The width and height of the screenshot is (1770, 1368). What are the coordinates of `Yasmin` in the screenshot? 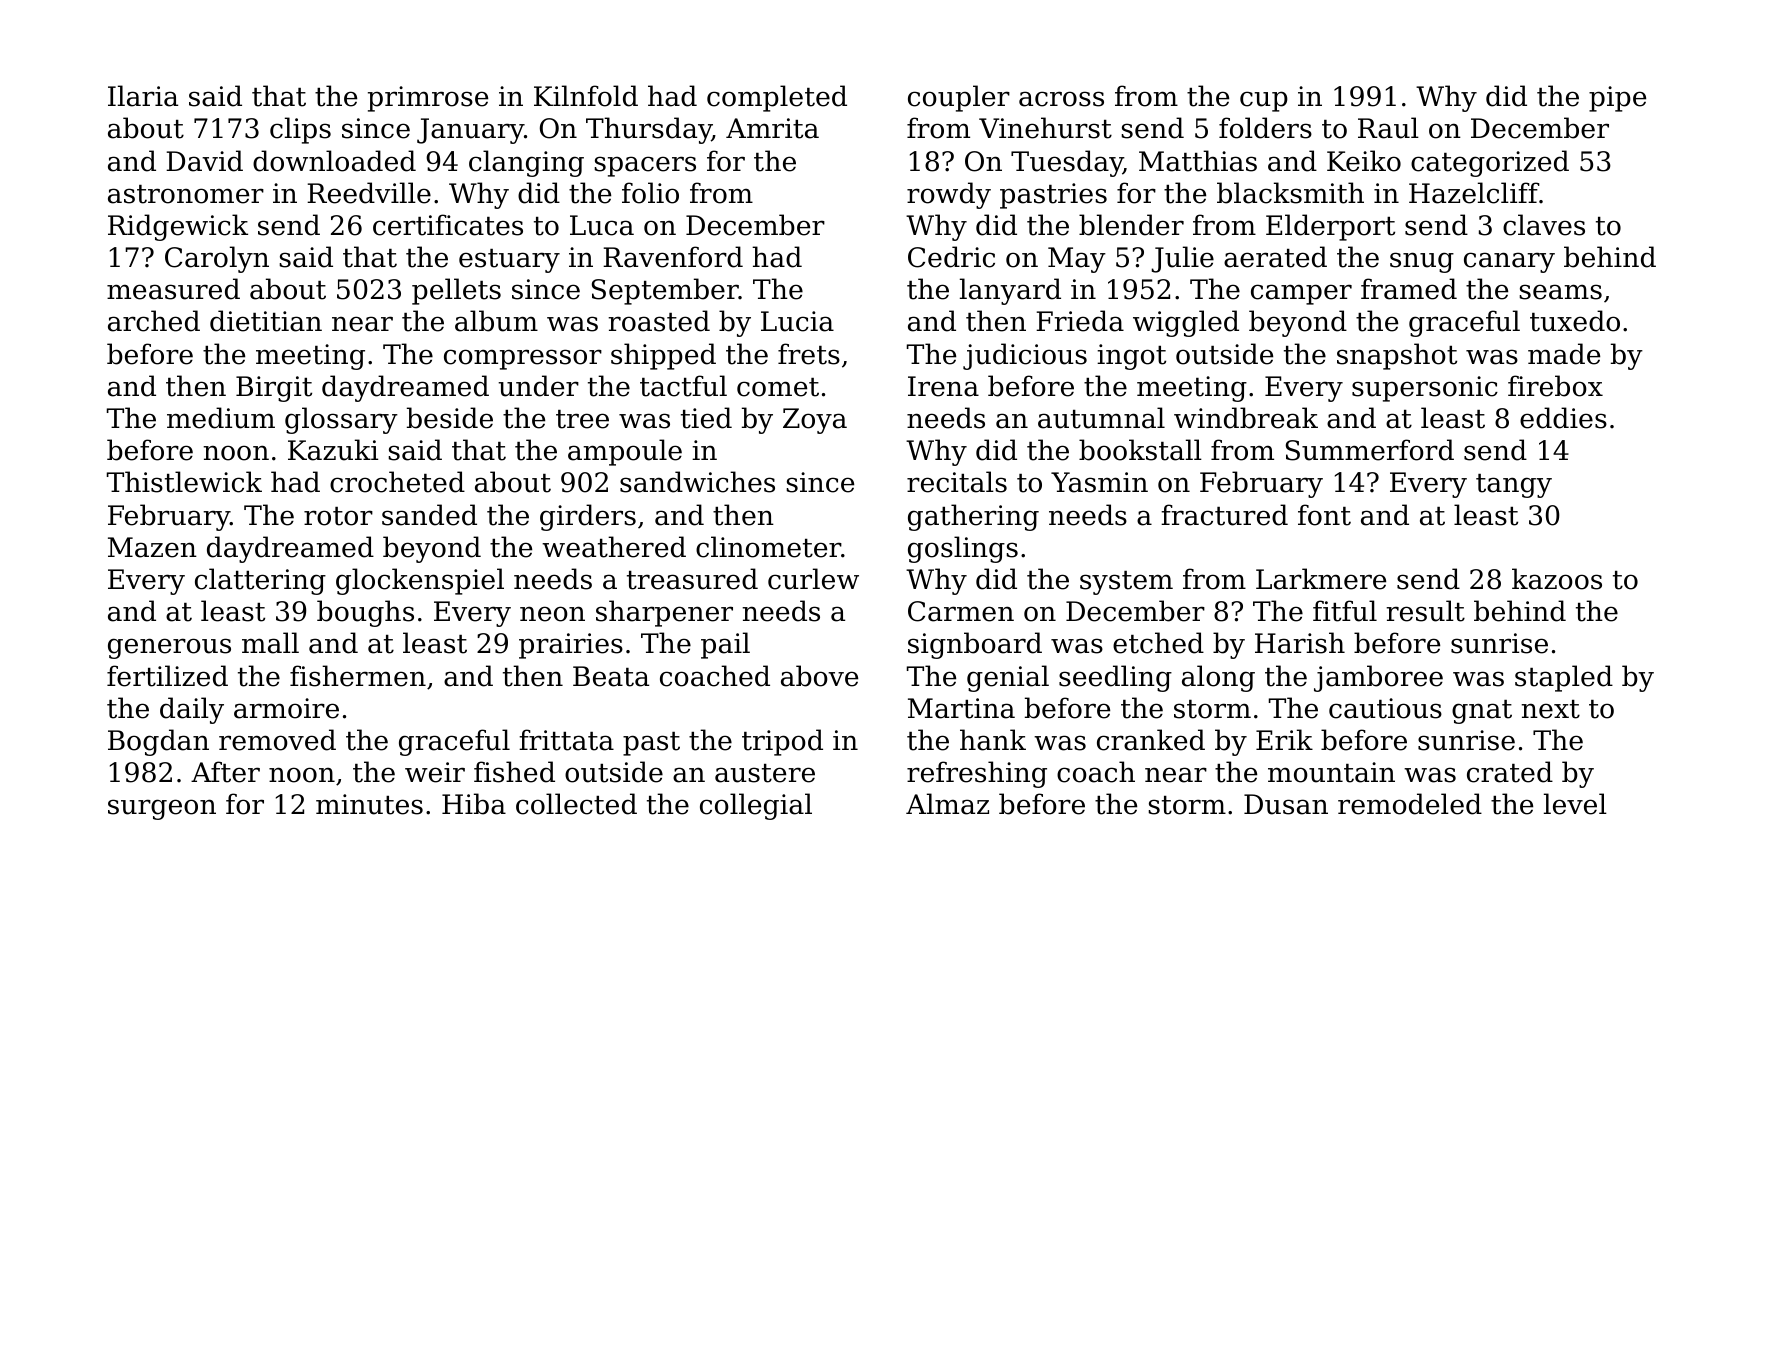 It's located at (1099, 482).
